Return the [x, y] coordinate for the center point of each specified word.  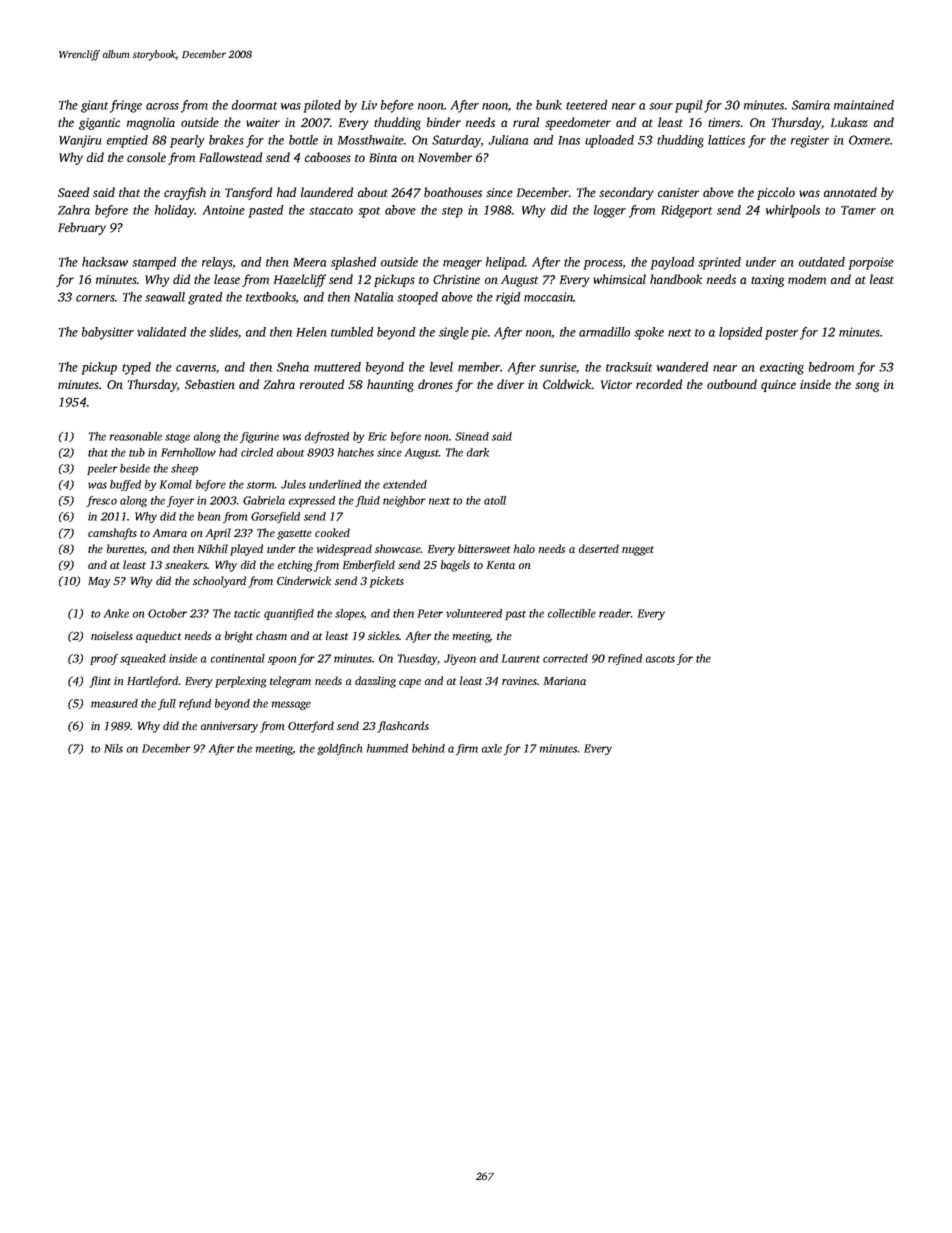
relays [217, 263]
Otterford [311, 727]
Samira [811, 105]
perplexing [240, 682]
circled [257, 452]
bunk [549, 105]
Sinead [472, 436]
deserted [599, 548]
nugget [638, 551]
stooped [417, 298]
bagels [455, 566]
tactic [247, 613]
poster [781, 334]
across [162, 106]
